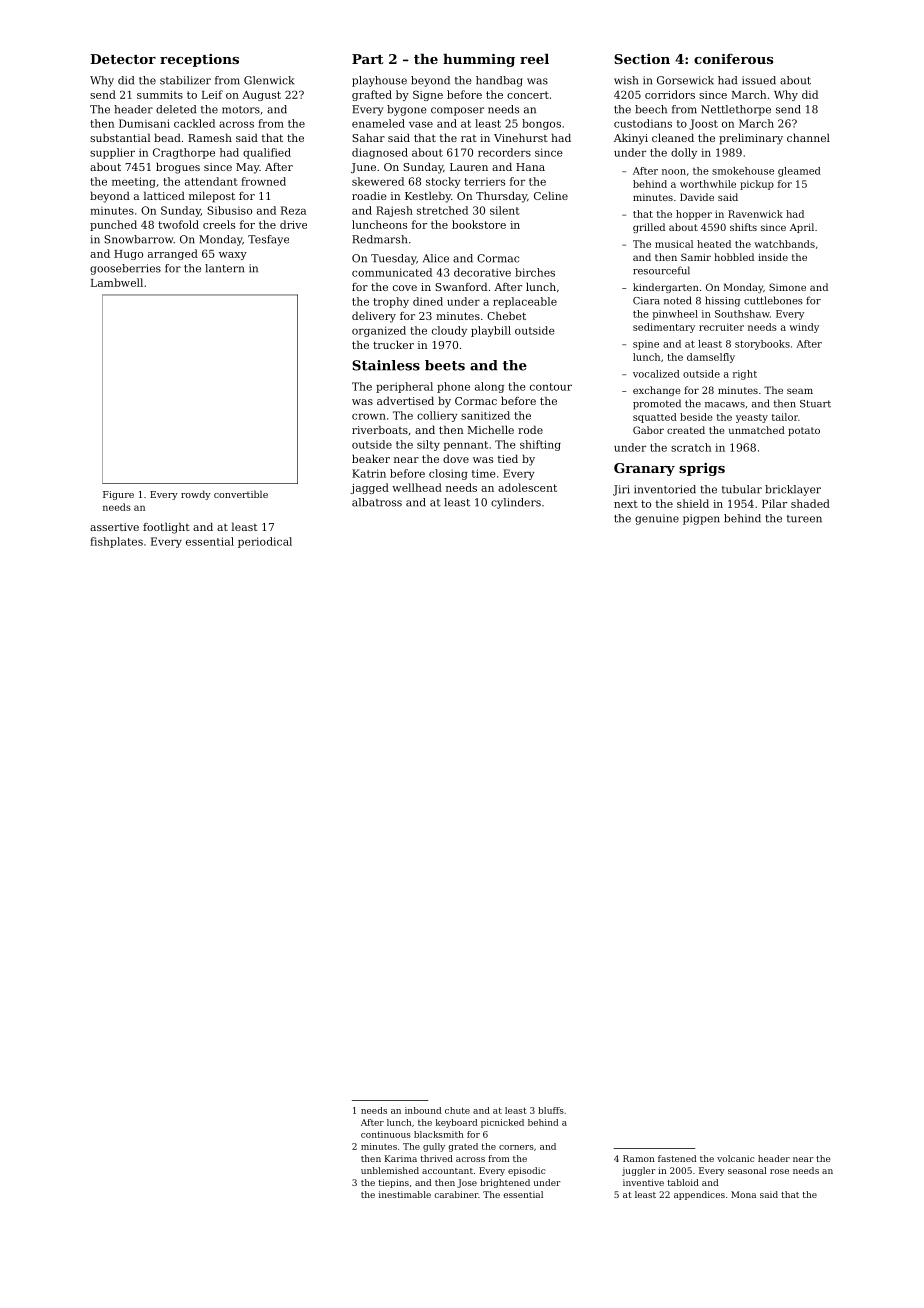 The image size is (924, 1308). What do you see at coordinates (123, 59) in the screenshot?
I see `Detector` at bounding box center [123, 59].
